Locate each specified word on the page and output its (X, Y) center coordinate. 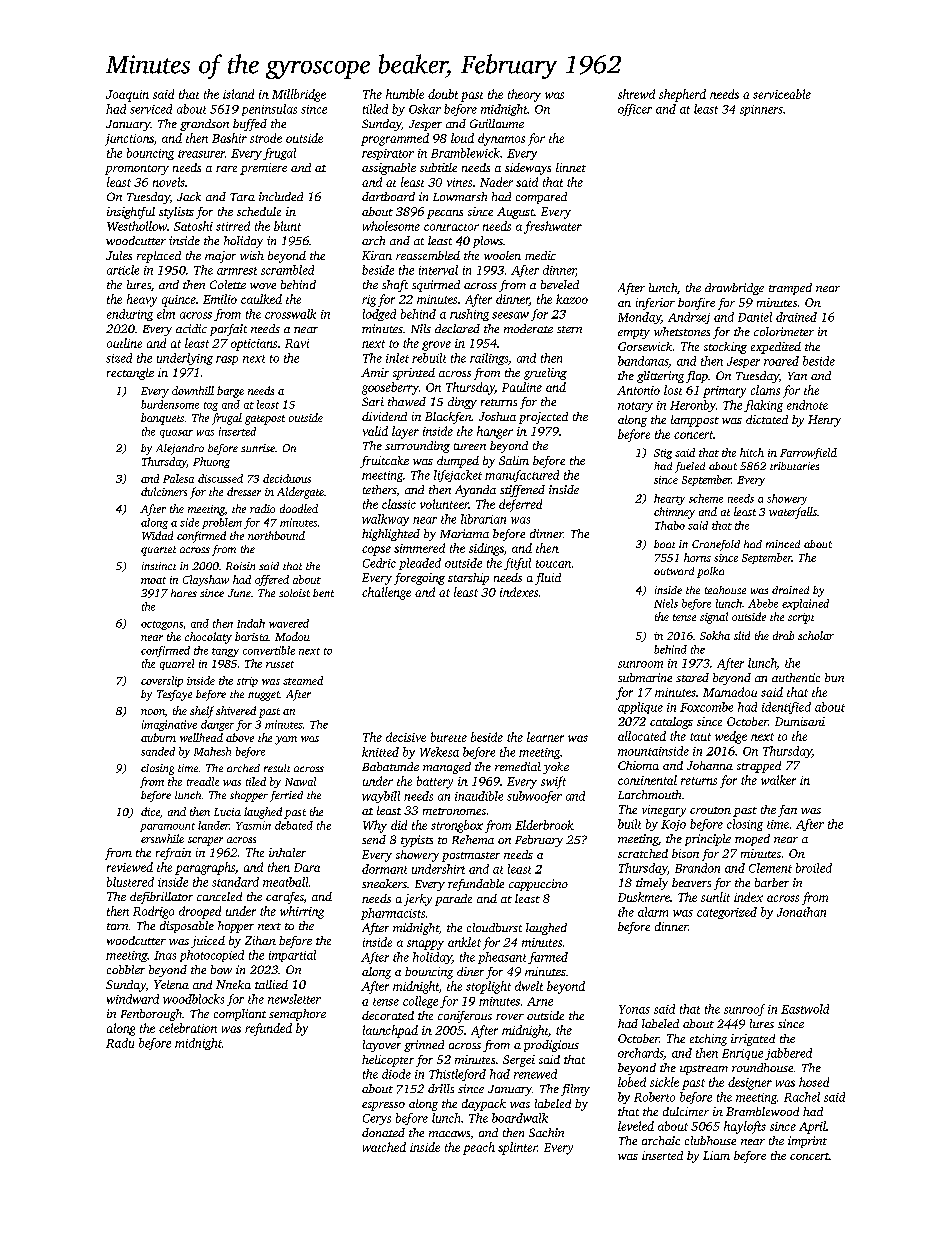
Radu (120, 1043)
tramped (790, 289)
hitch (752, 452)
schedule (259, 211)
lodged (379, 315)
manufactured (522, 476)
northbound (276, 535)
